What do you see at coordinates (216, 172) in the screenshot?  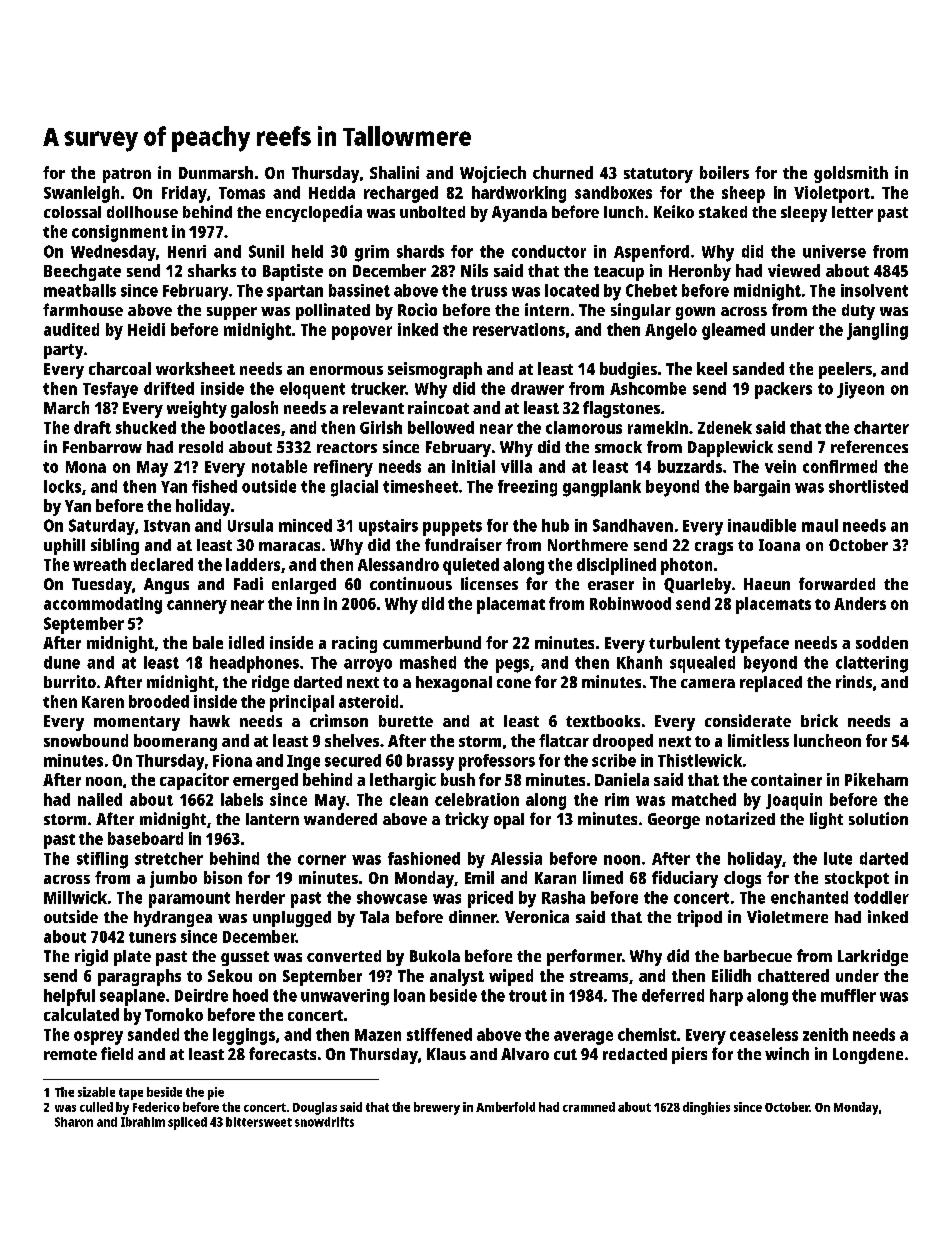 I see `Dunmarsh` at bounding box center [216, 172].
